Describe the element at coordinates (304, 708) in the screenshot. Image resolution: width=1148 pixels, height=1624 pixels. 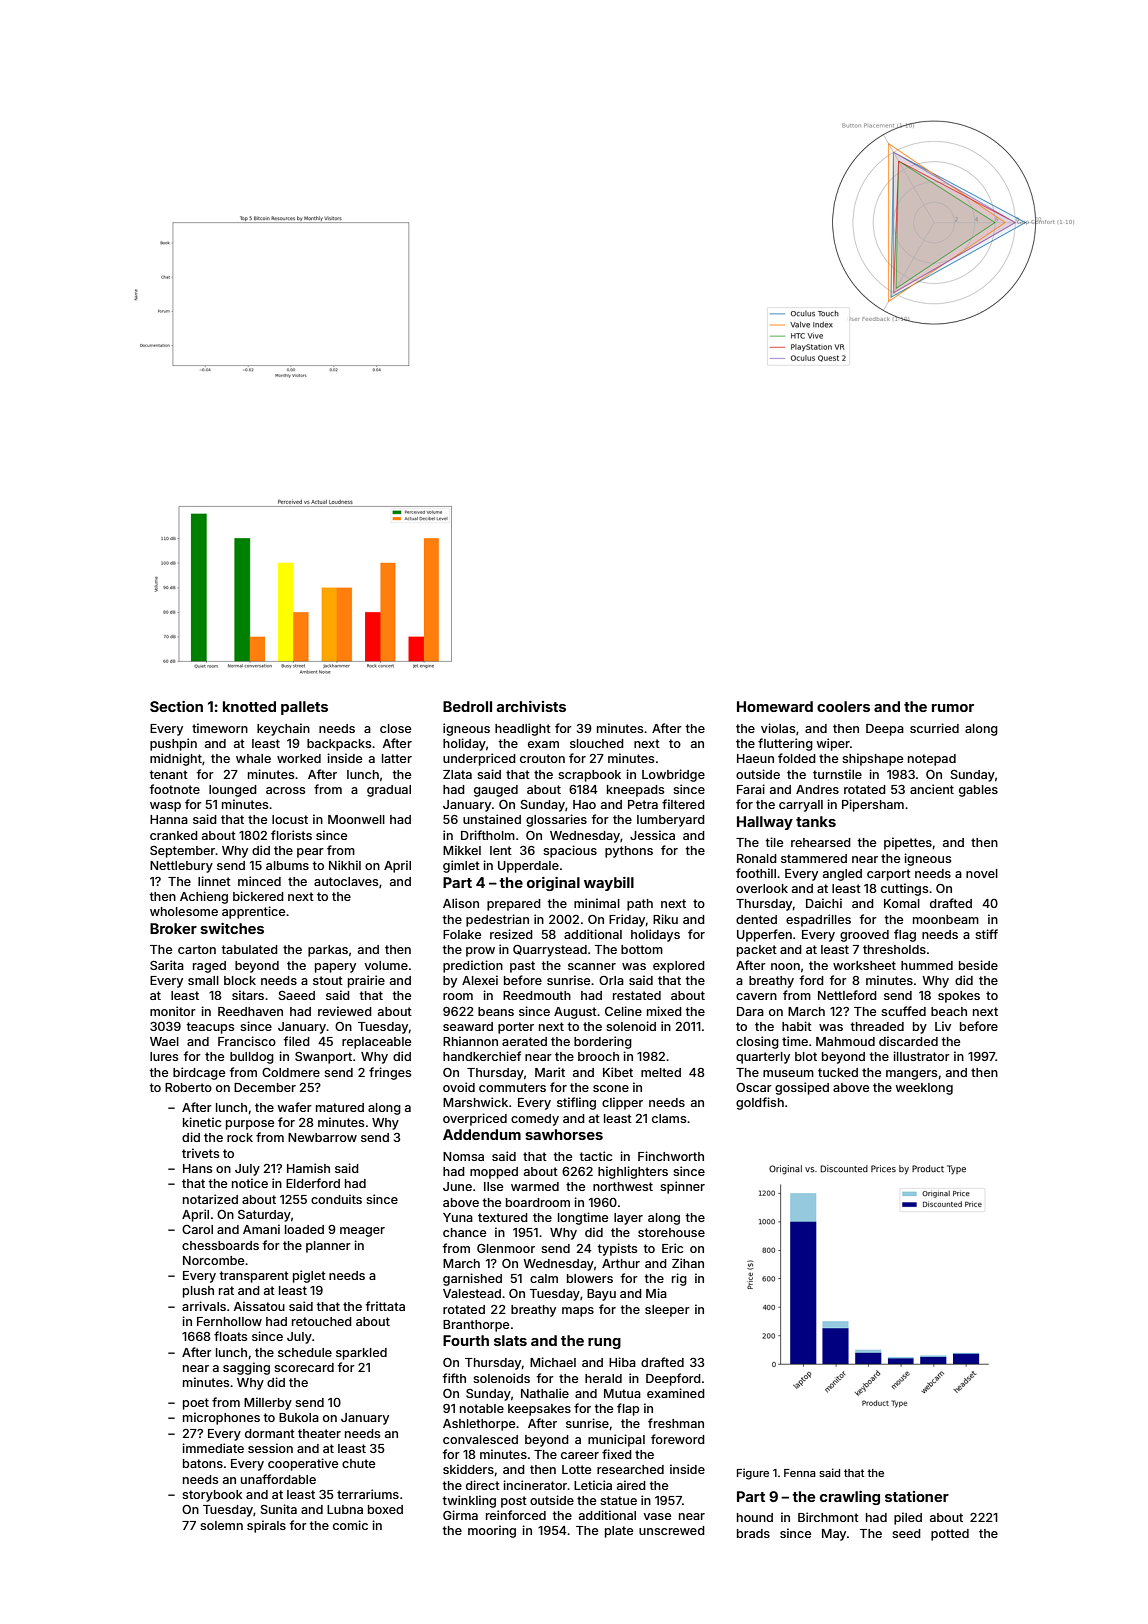
I see `pallets` at that location.
